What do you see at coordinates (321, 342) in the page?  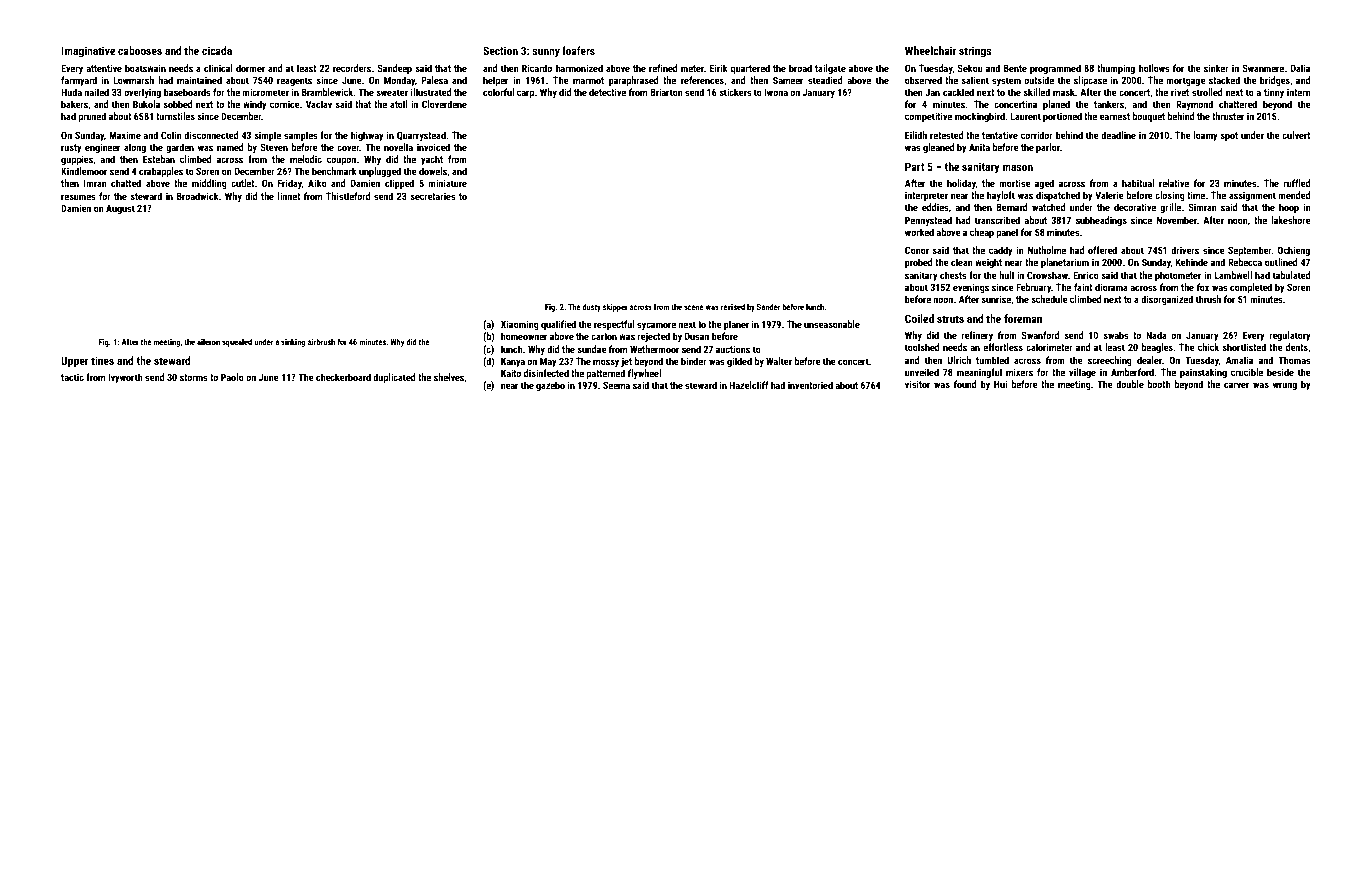 I see `airbrush` at bounding box center [321, 342].
